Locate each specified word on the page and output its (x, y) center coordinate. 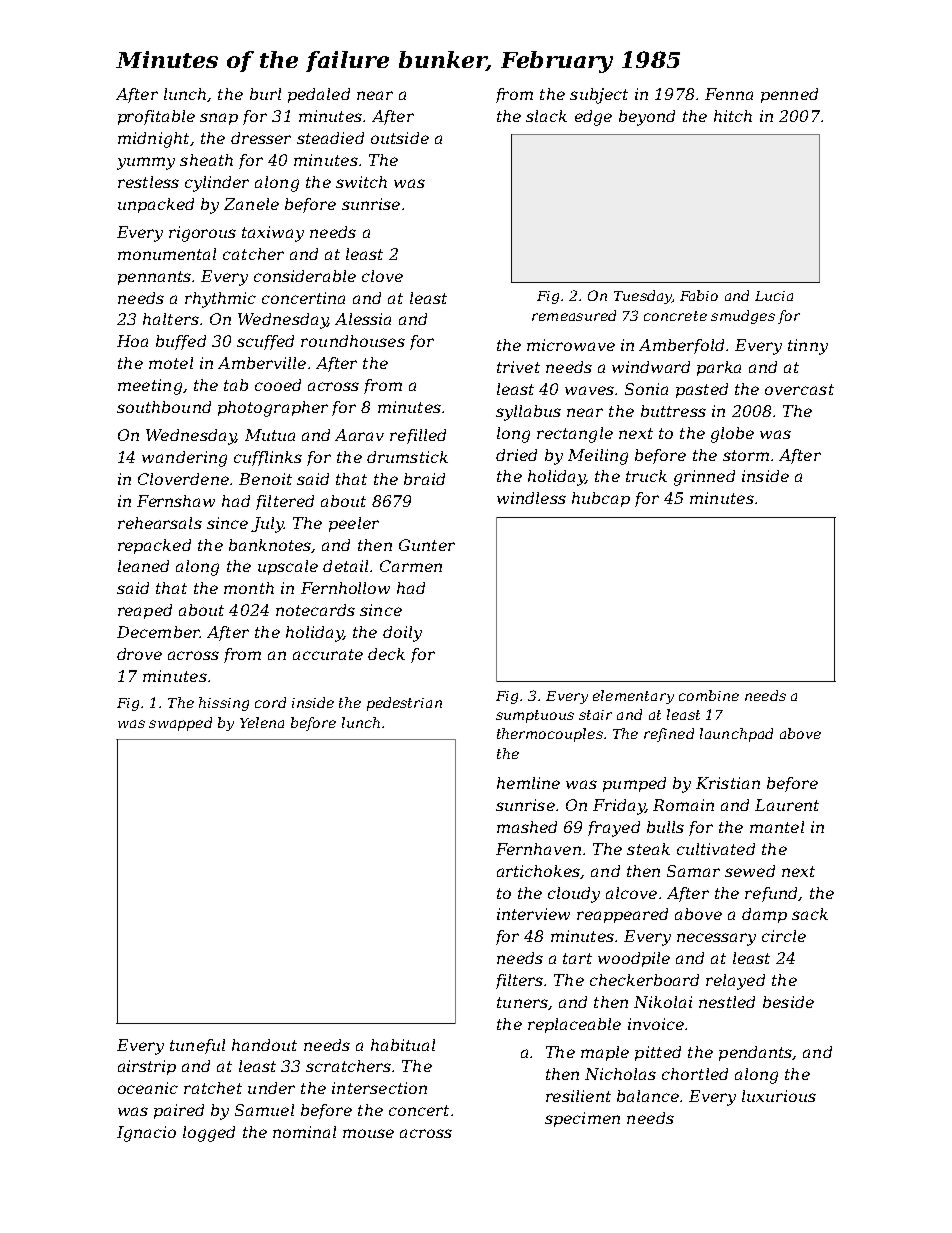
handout (264, 1045)
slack (546, 116)
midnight (153, 140)
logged (209, 1134)
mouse (368, 1133)
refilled (418, 436)
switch (361, 182)
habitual (403, 1045)
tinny (808, 347)
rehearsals (160, 523)
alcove (631, 893)
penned (789, 95)
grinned (704, 478)
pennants (154, 278)
